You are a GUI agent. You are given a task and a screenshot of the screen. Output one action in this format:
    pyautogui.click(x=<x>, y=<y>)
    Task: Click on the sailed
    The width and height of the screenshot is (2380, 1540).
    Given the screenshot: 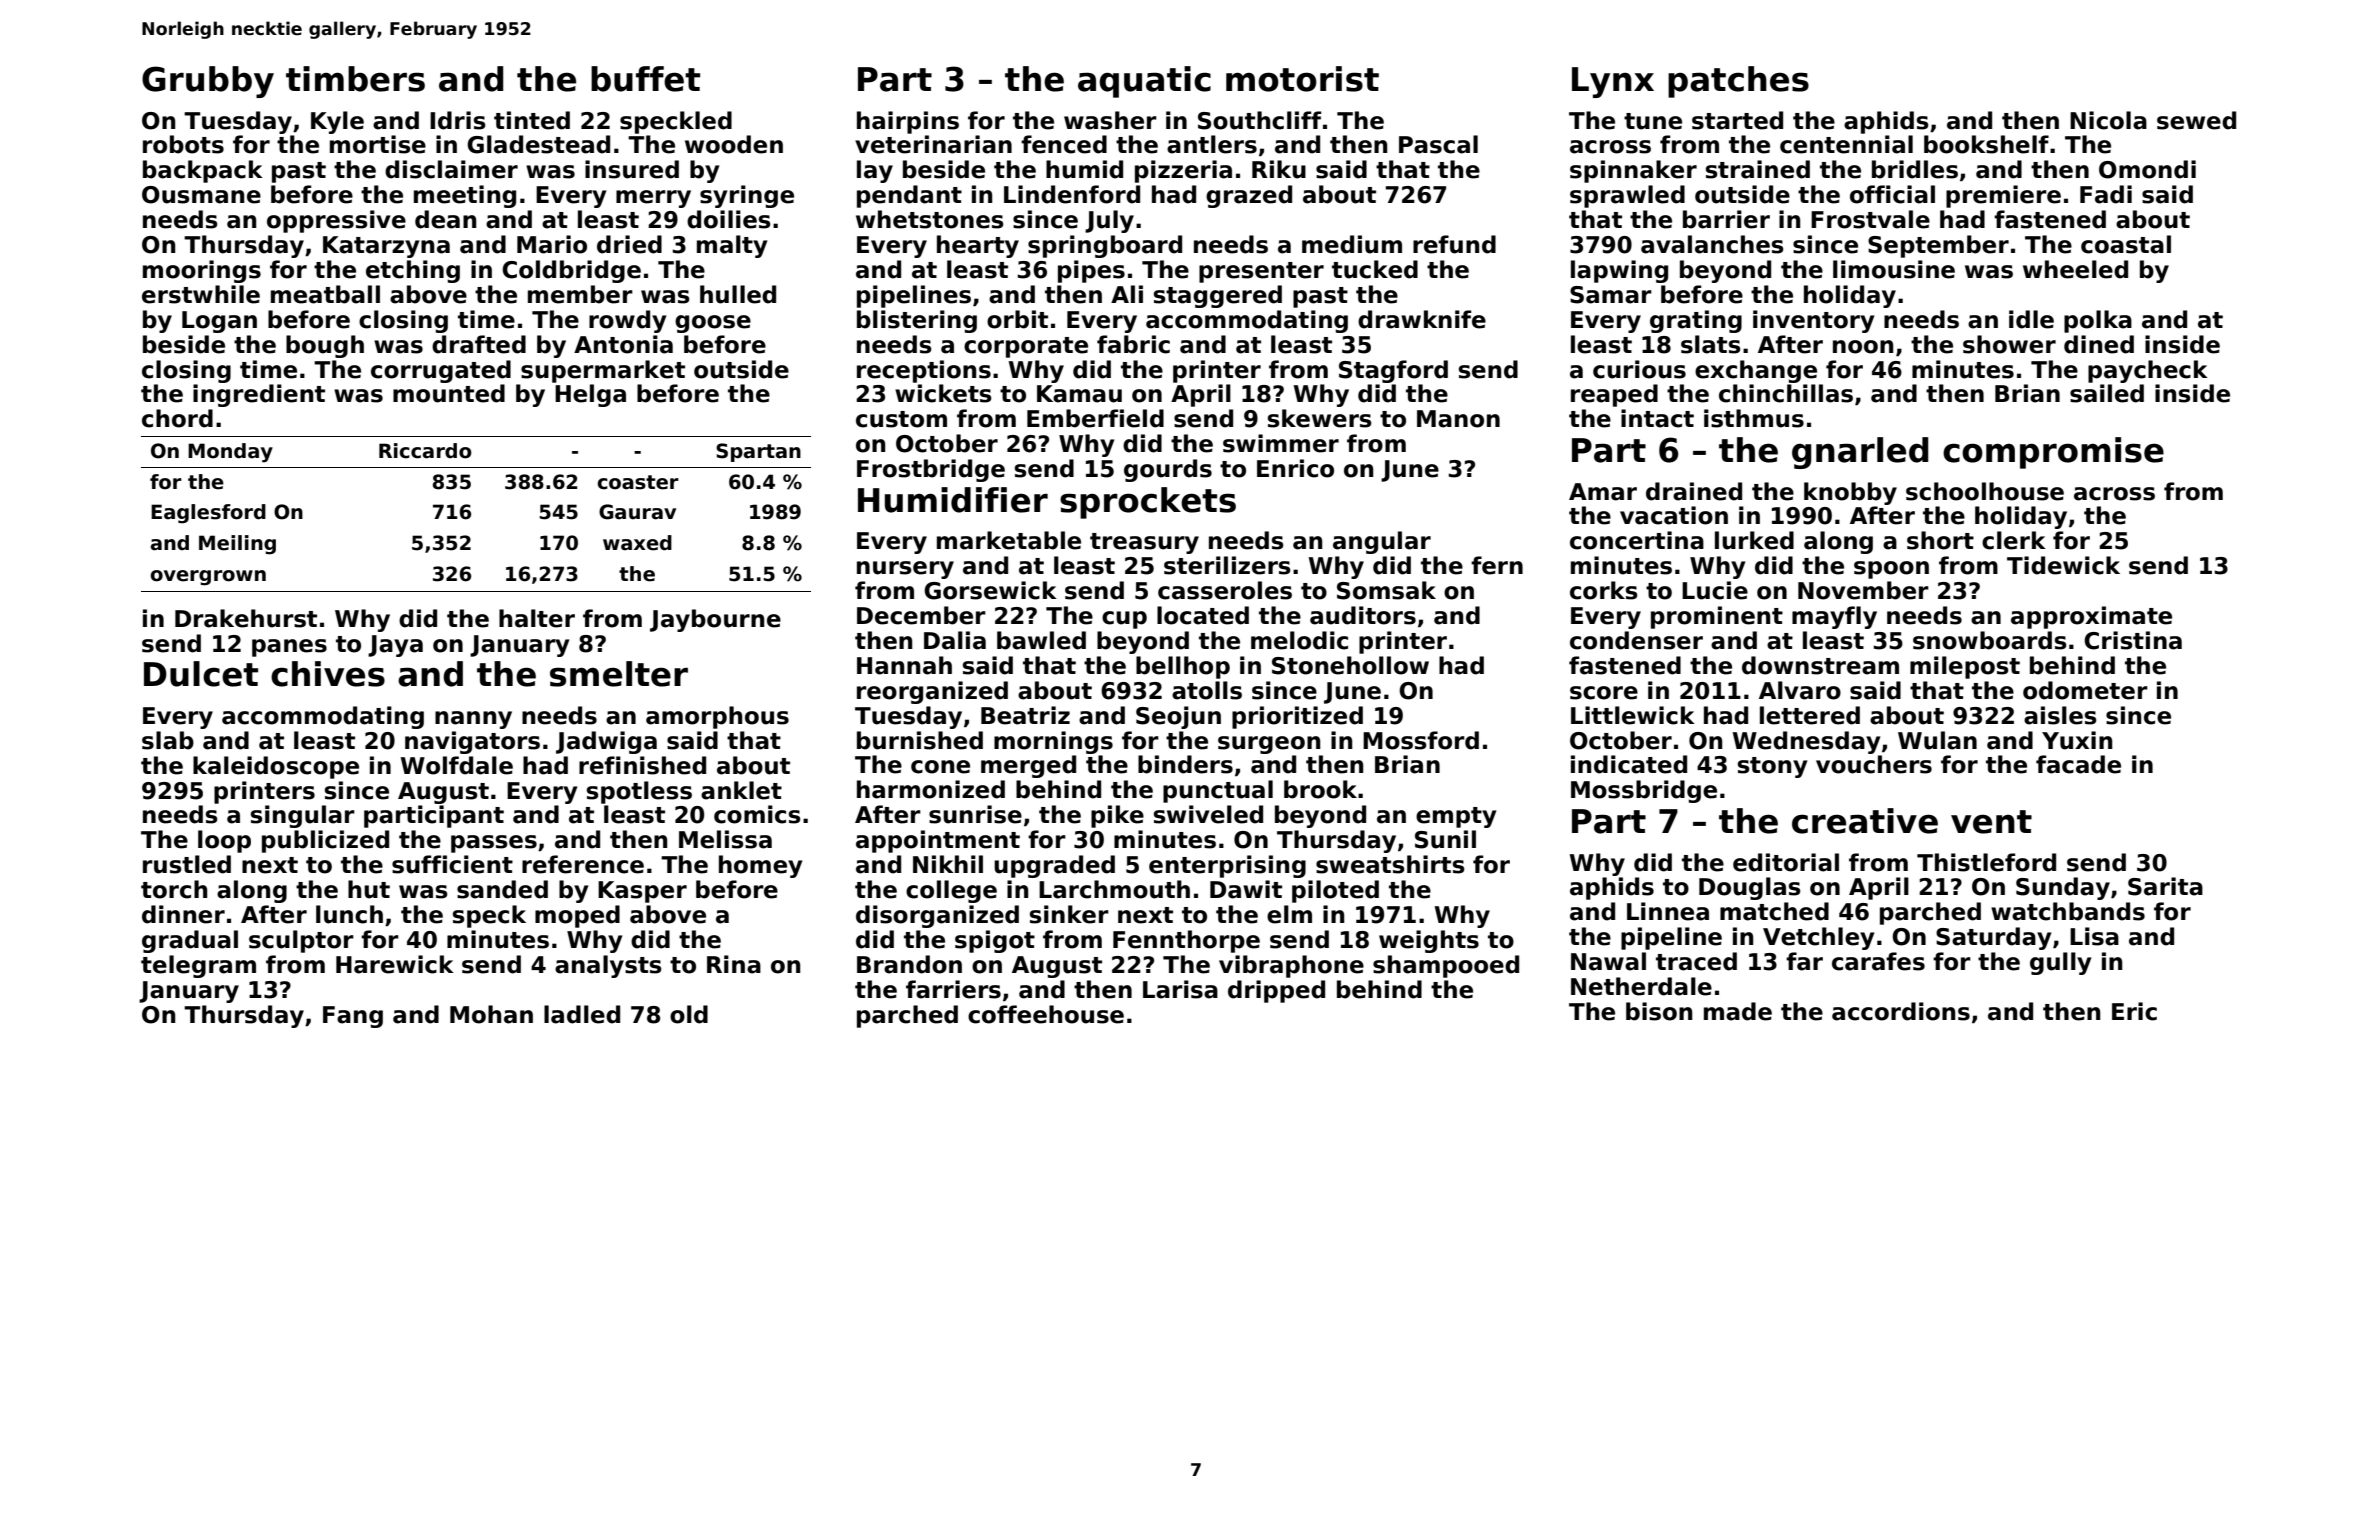 What is the action you would take?
    pyautogui.click(x=2107, y=393)
